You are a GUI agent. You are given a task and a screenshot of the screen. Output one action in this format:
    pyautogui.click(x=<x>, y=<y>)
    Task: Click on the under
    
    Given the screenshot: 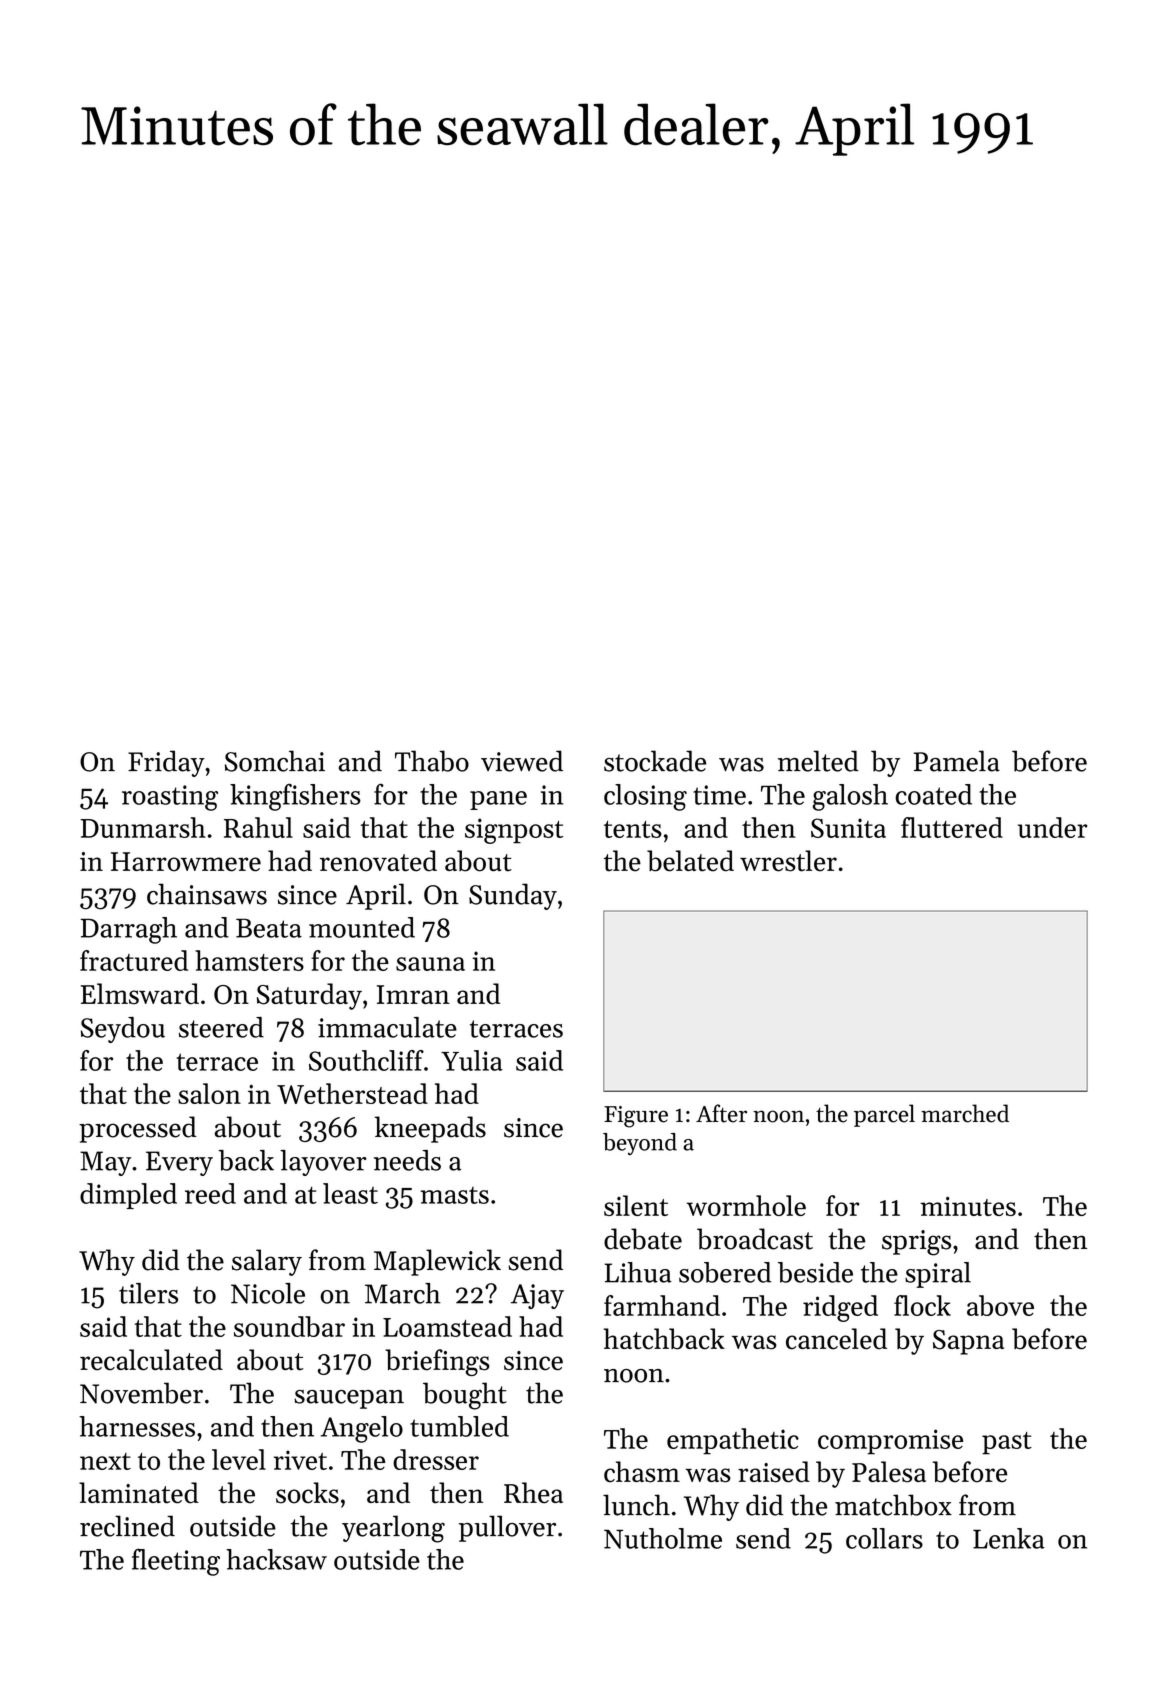 What is the action you would take?
    pyautogui.click(x=1053, y=827)
